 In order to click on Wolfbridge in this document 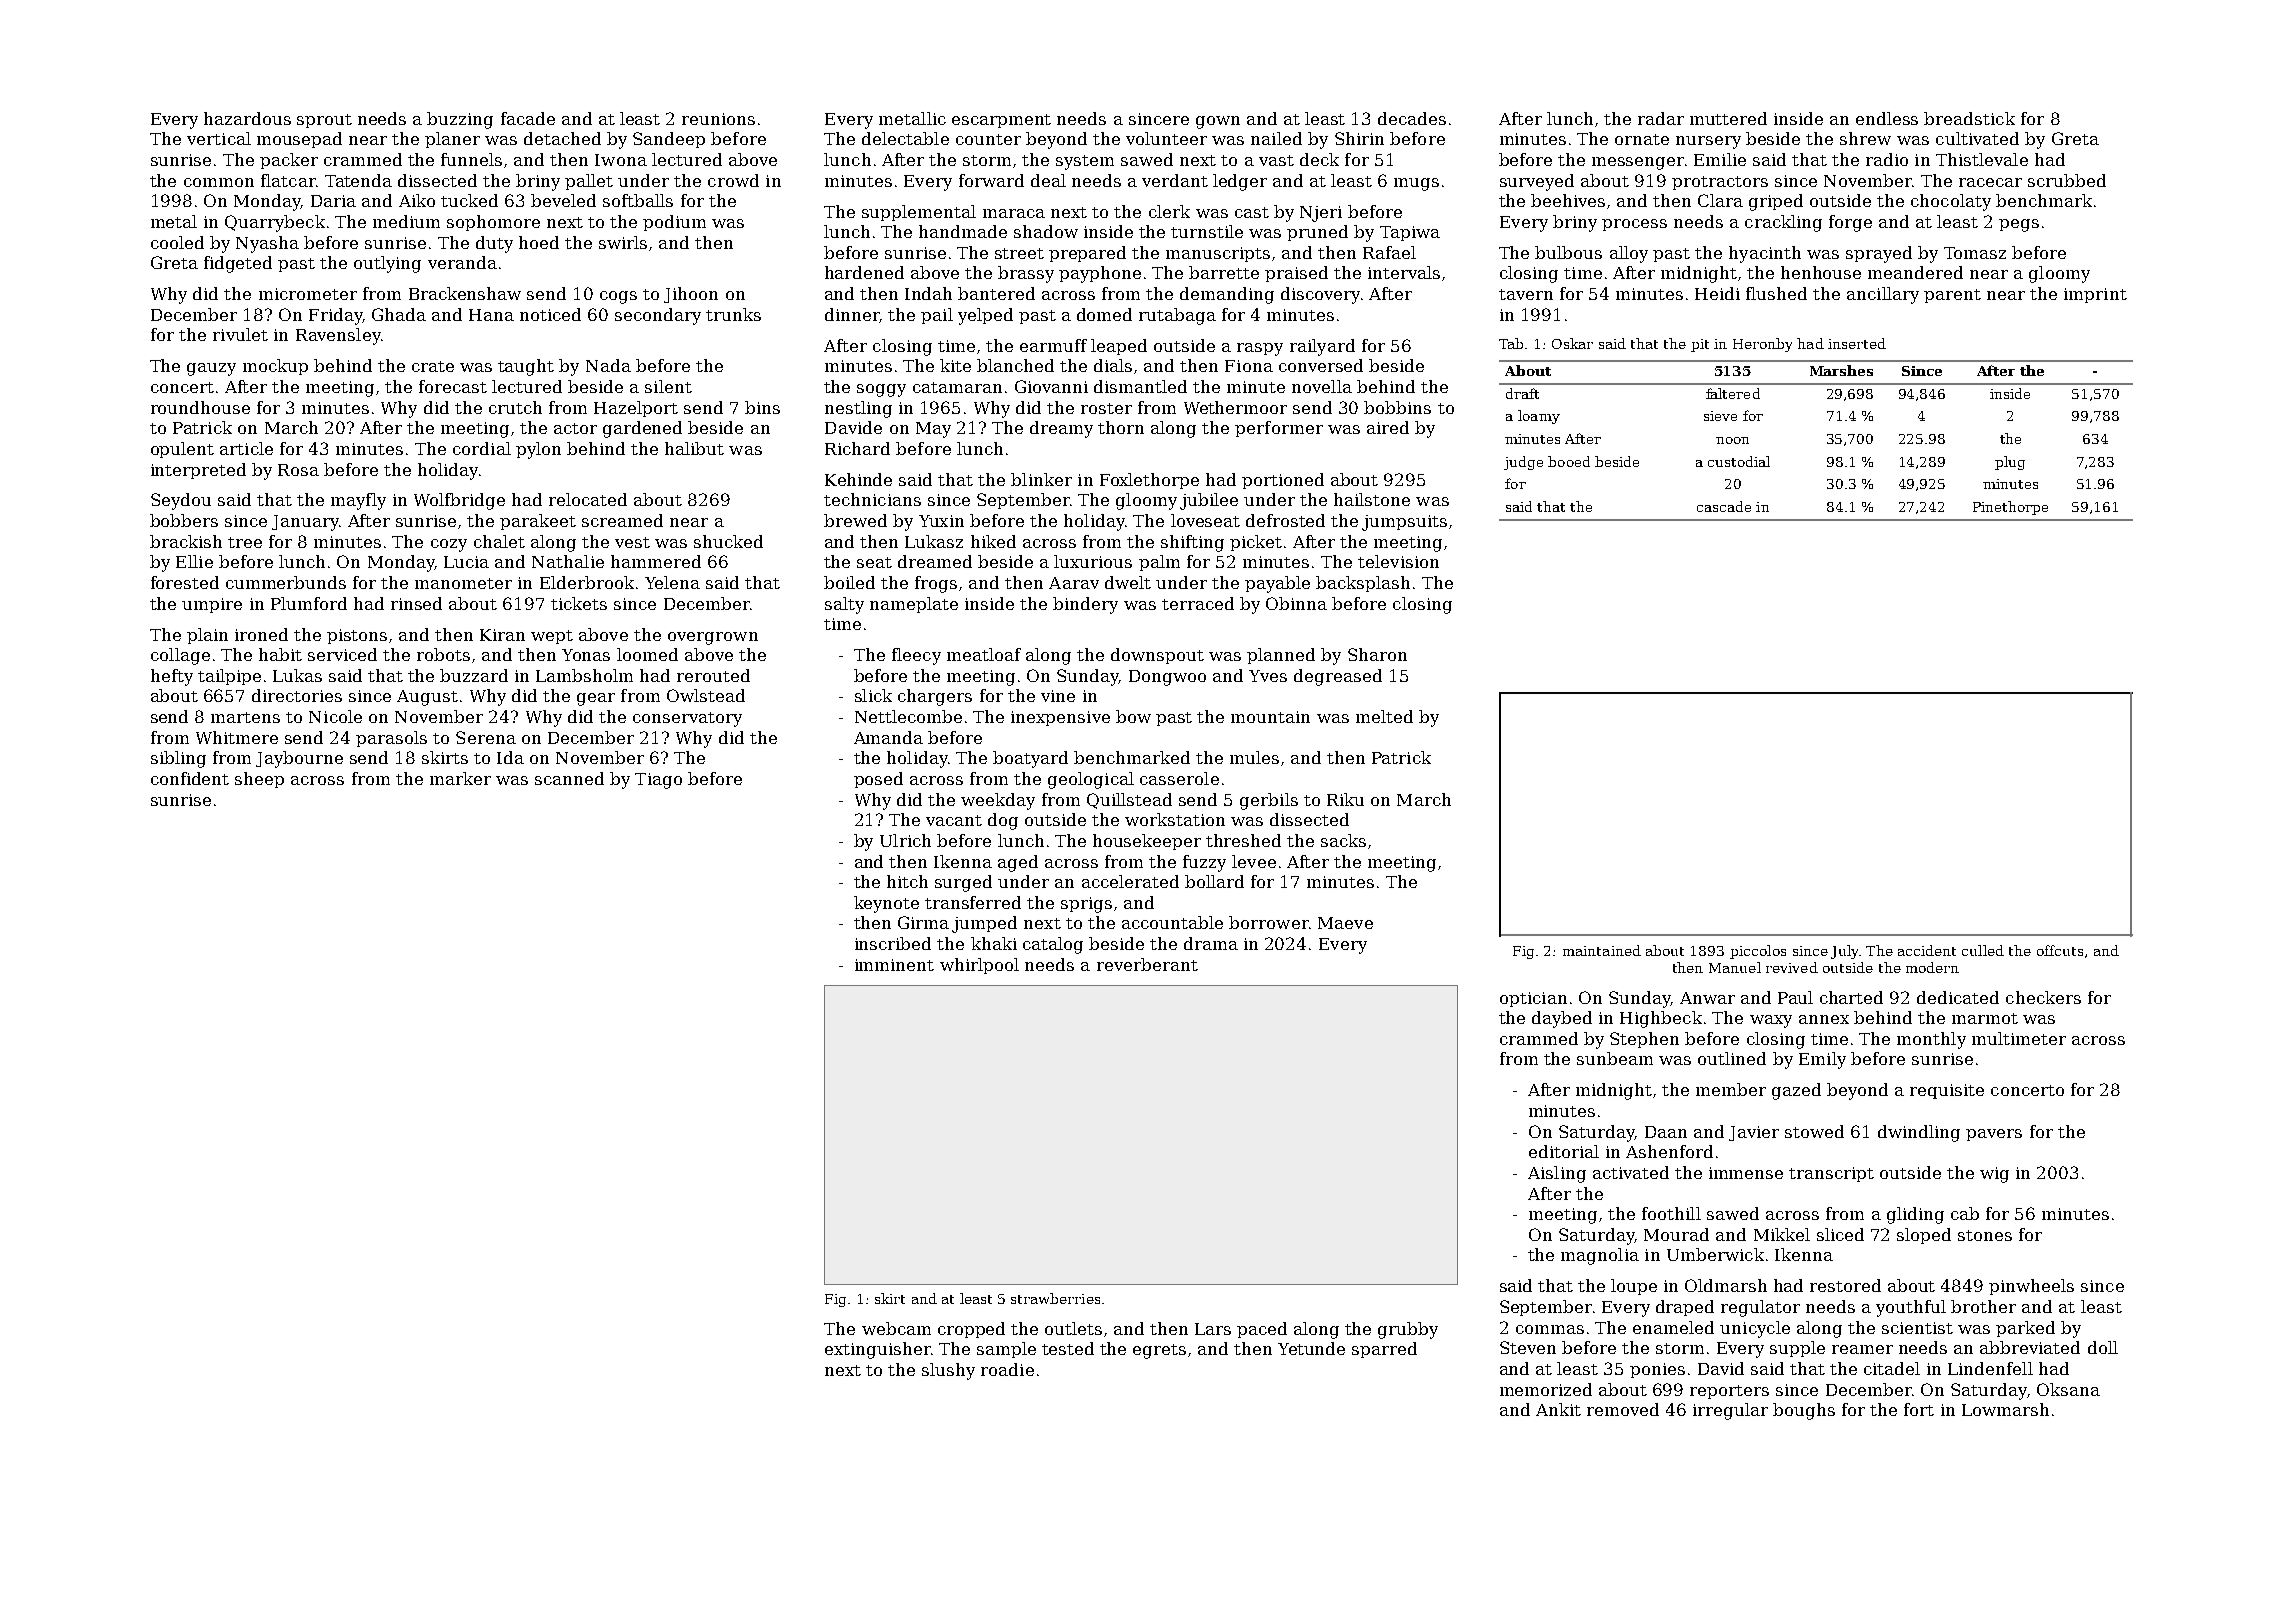, I will do `click(459, 501)`.
